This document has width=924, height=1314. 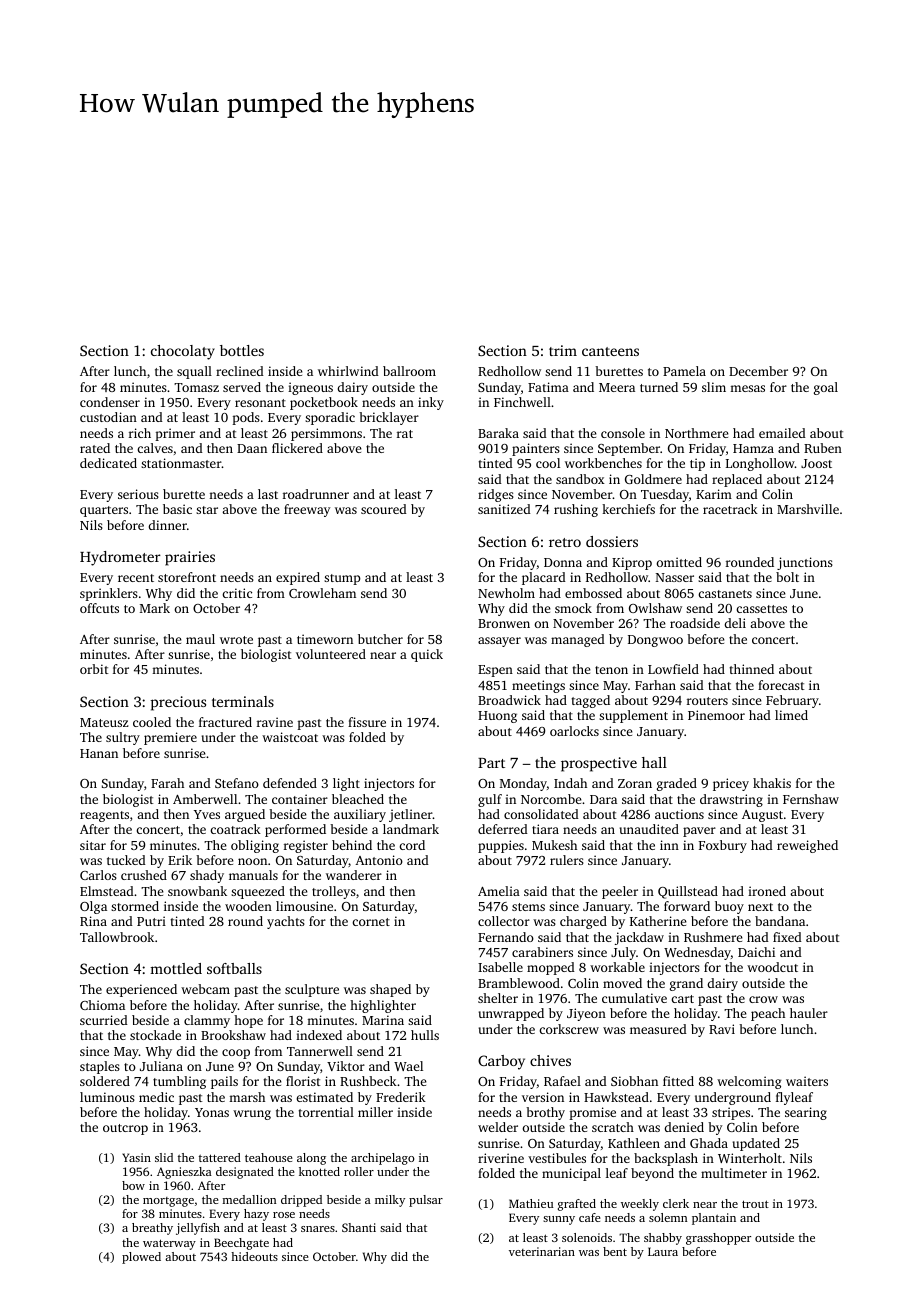 I want to click on measured, so click(x=658, y=1029).
